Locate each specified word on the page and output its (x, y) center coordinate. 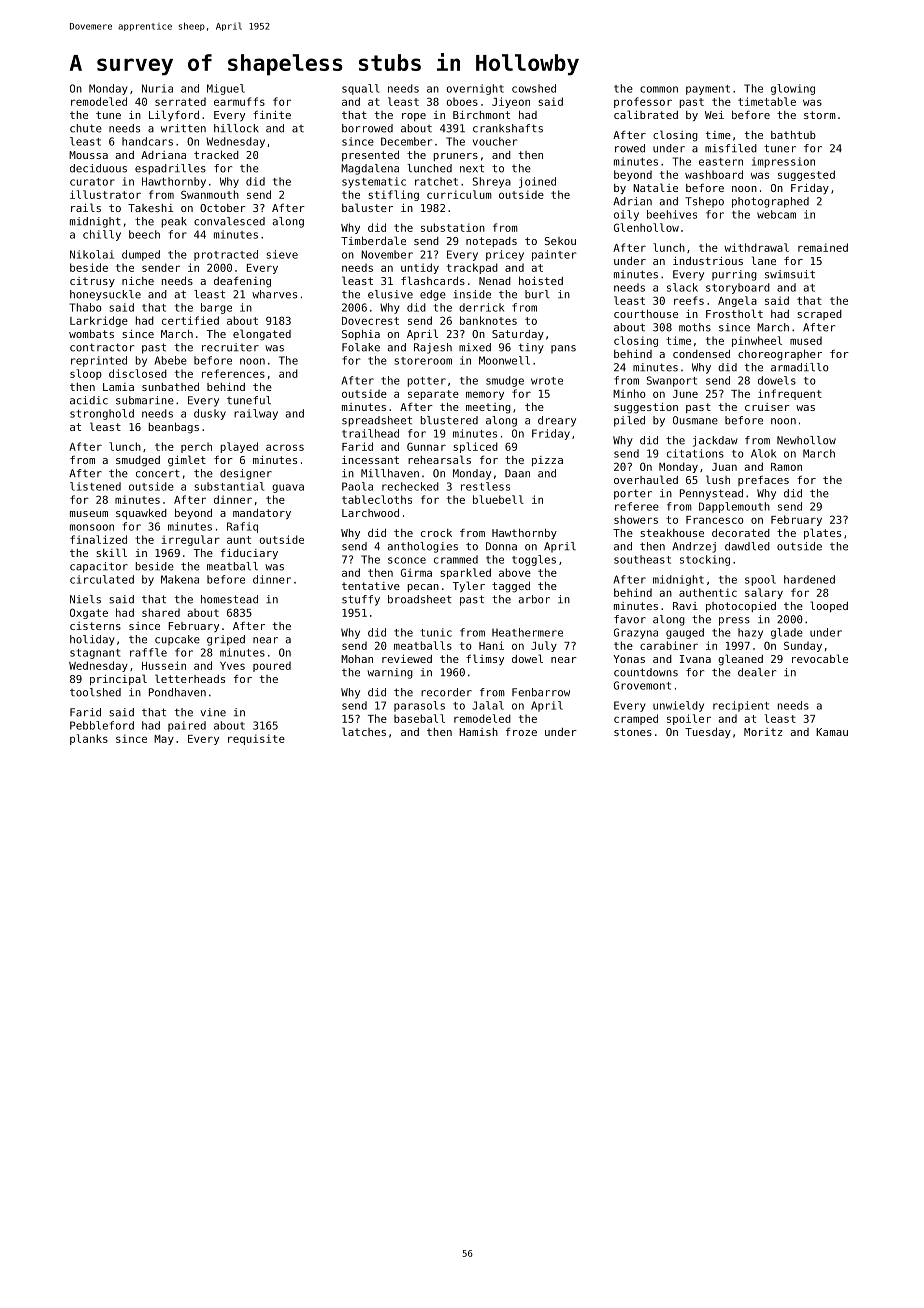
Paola (357, 486)
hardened (809, 579)
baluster (367, 207)
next (472, 168)
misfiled (731, 148)
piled (629, 421)
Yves (232, 666)
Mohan (357, 659)
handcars (147, 141)
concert (158, 473)
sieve (282, 254)
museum (89, 514)
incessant (370, 460)
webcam (776, 214)
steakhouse (672, 532)
